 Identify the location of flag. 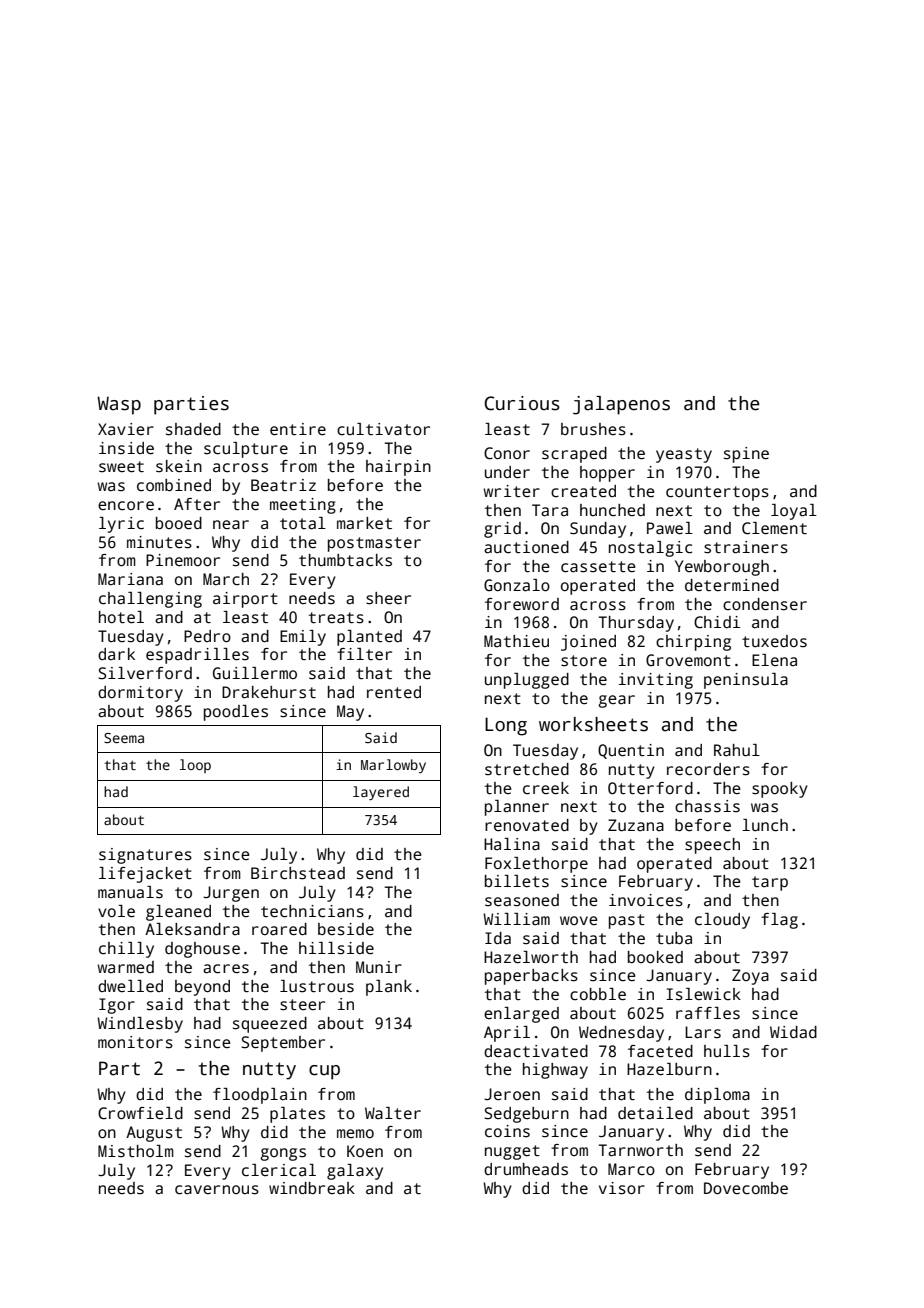
(779, 921).
